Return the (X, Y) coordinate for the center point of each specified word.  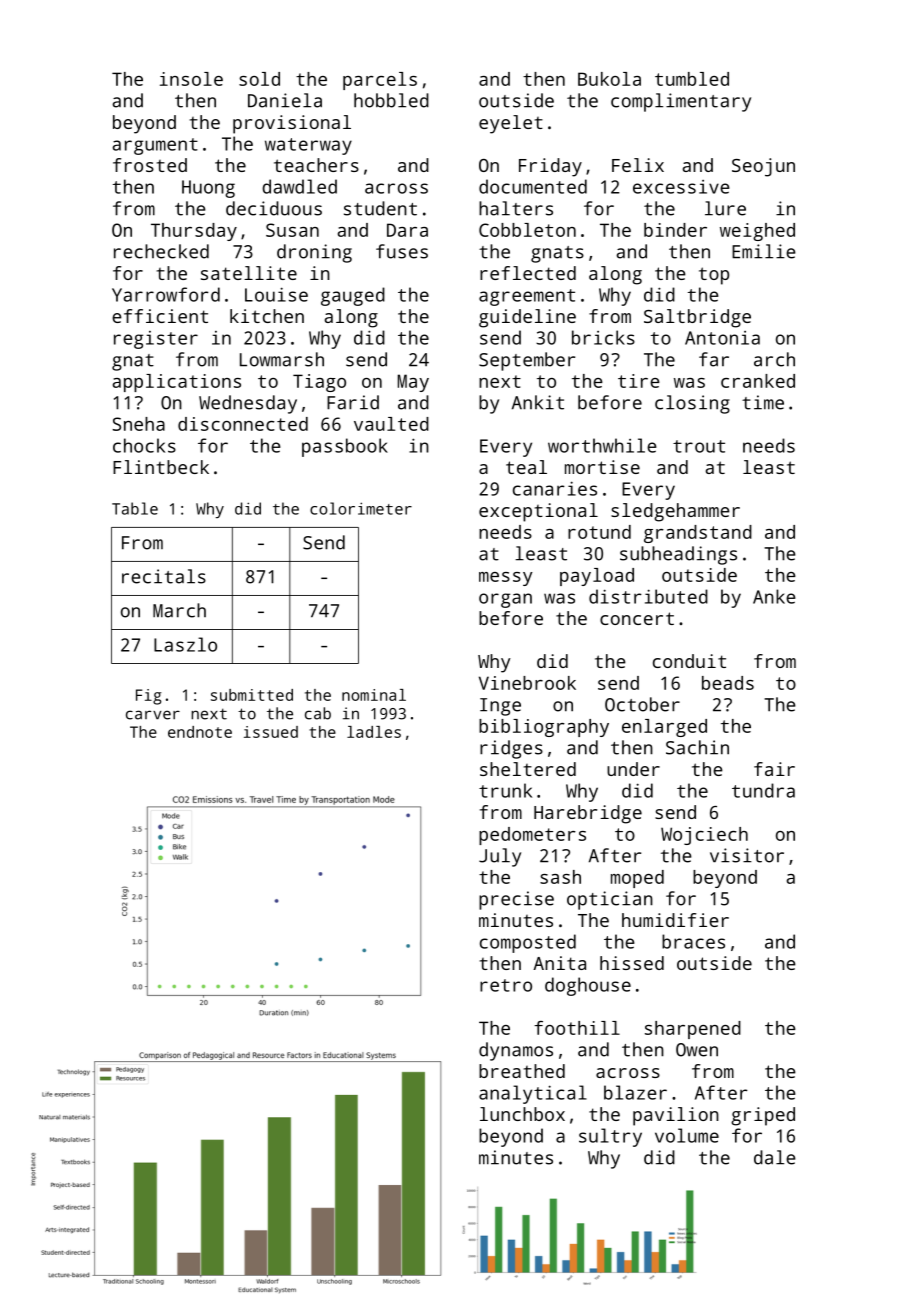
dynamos (516, 1051)
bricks (603, 337)
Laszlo (185, 644)
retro (506, 985)
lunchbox (522, 1114)
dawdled (299, 186)
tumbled (692, 79)
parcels (380, 81)
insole (191, 79)
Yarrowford (166, 294)
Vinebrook (527, 683)
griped (763, 1116)
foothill (577, 1028)
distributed (648, 596)
